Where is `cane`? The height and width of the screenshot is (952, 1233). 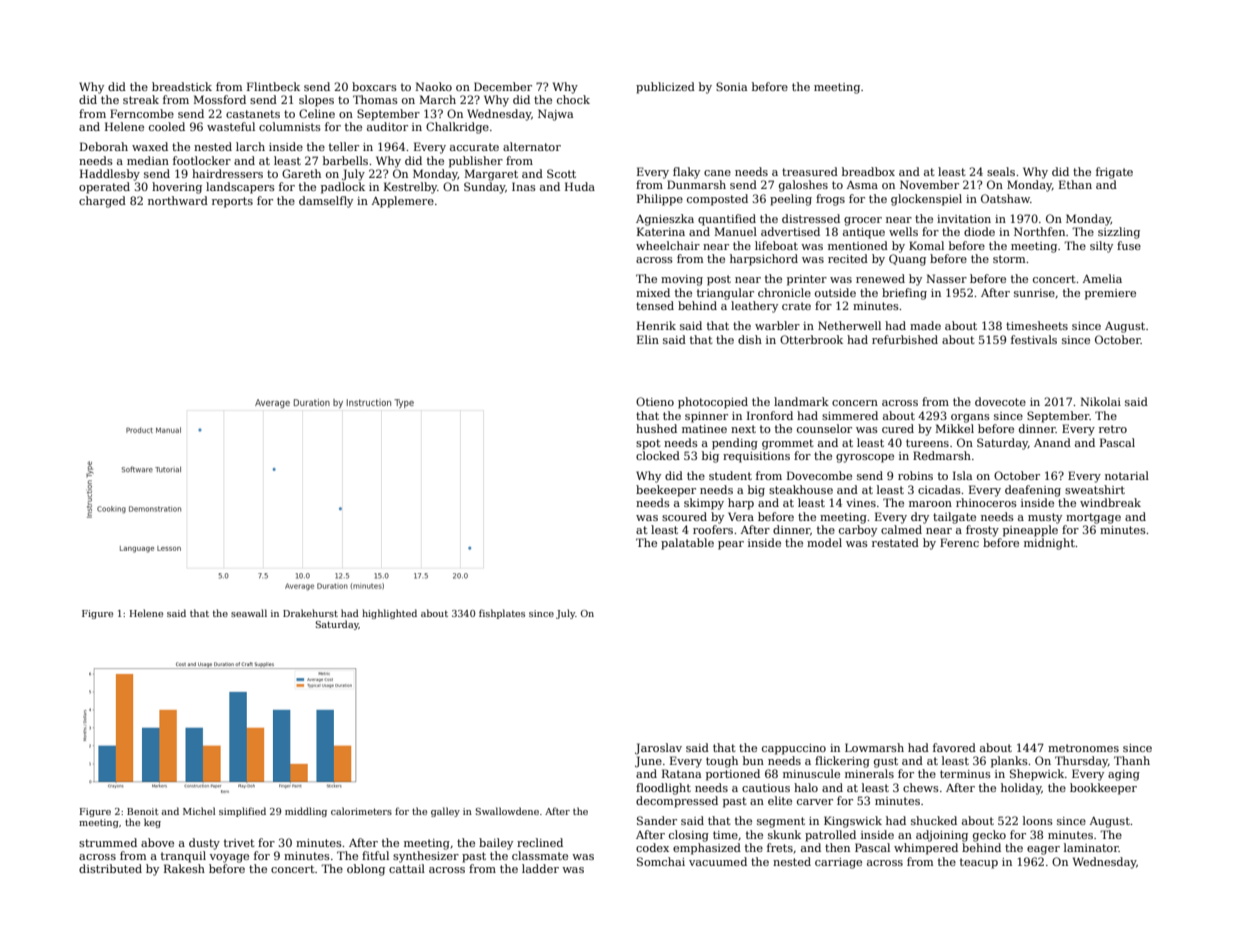 cane is located at coordinates (717, 173).
